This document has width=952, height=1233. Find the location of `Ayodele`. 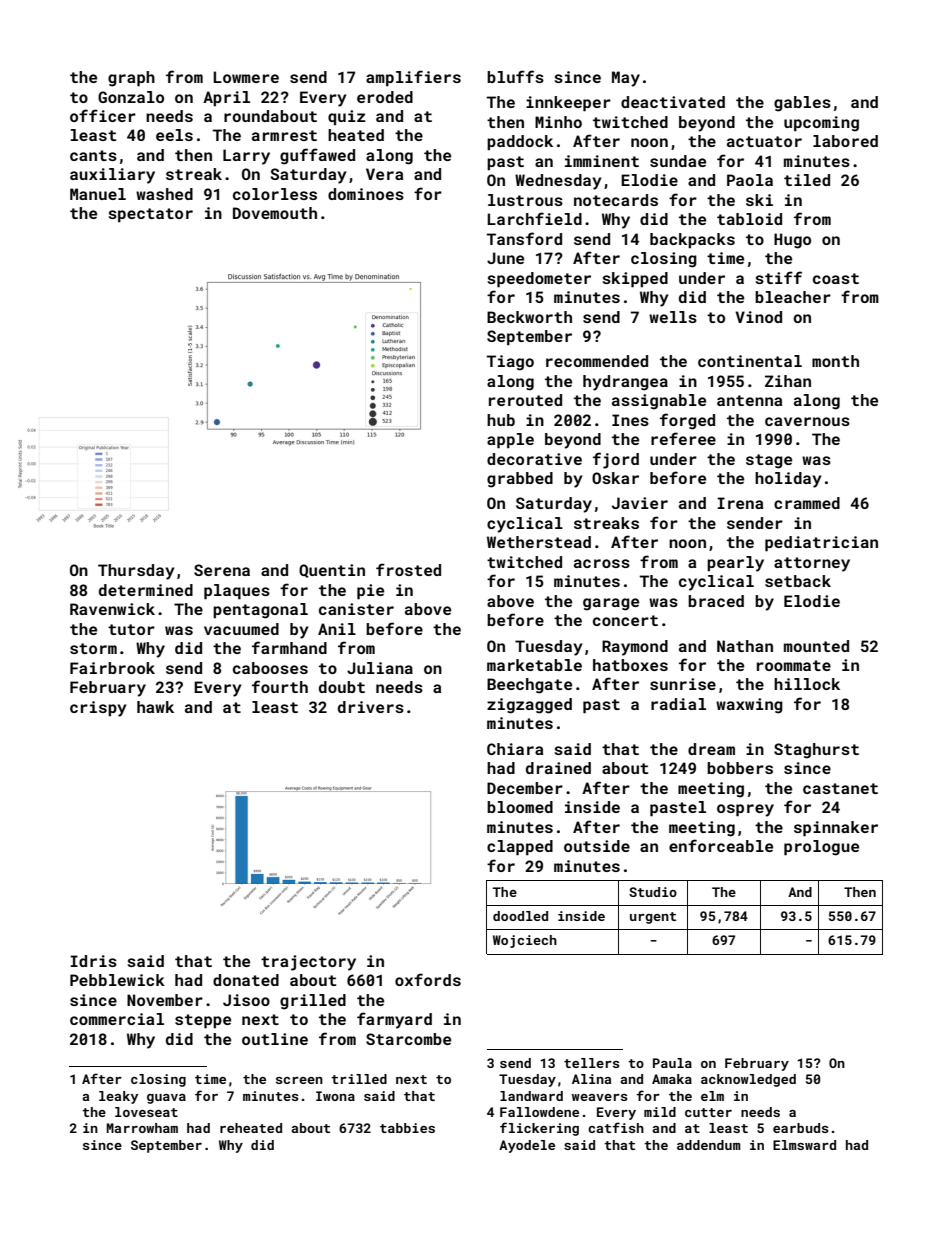

Ayodele is located at coordinates (527, 1146).
